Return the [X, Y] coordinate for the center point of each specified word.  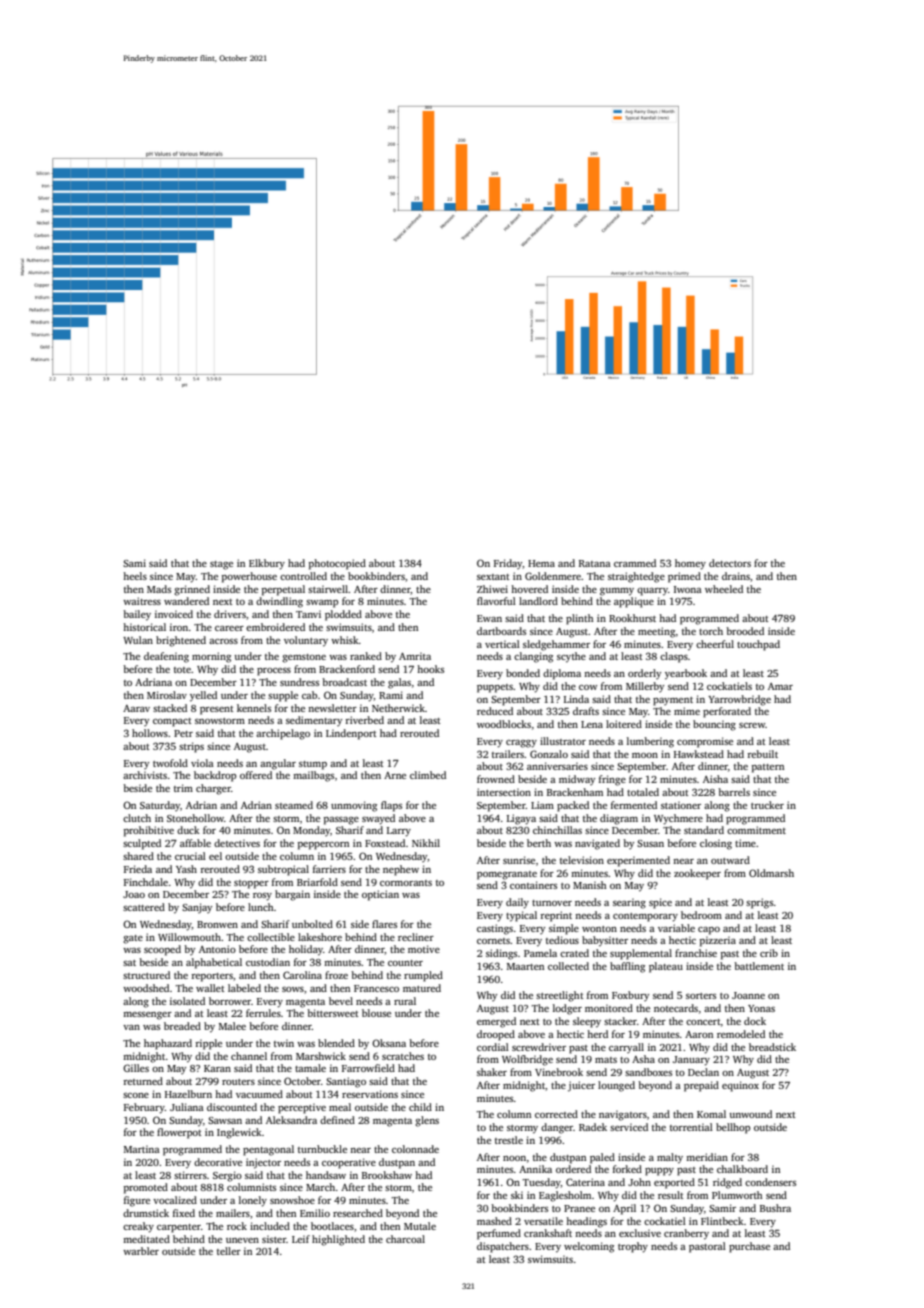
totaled [643, 792]
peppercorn [323, 846]
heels [135, 576]
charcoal [405, 1239]
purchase [749, 1247]
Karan [217, 1068]
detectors [730, 563]
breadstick [772, 1047]
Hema [541, 563]
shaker [492, 1072]
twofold [170, 763]
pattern [768, 768]
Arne [395, 775]
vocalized [175, 1200]
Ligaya [521, 819]
